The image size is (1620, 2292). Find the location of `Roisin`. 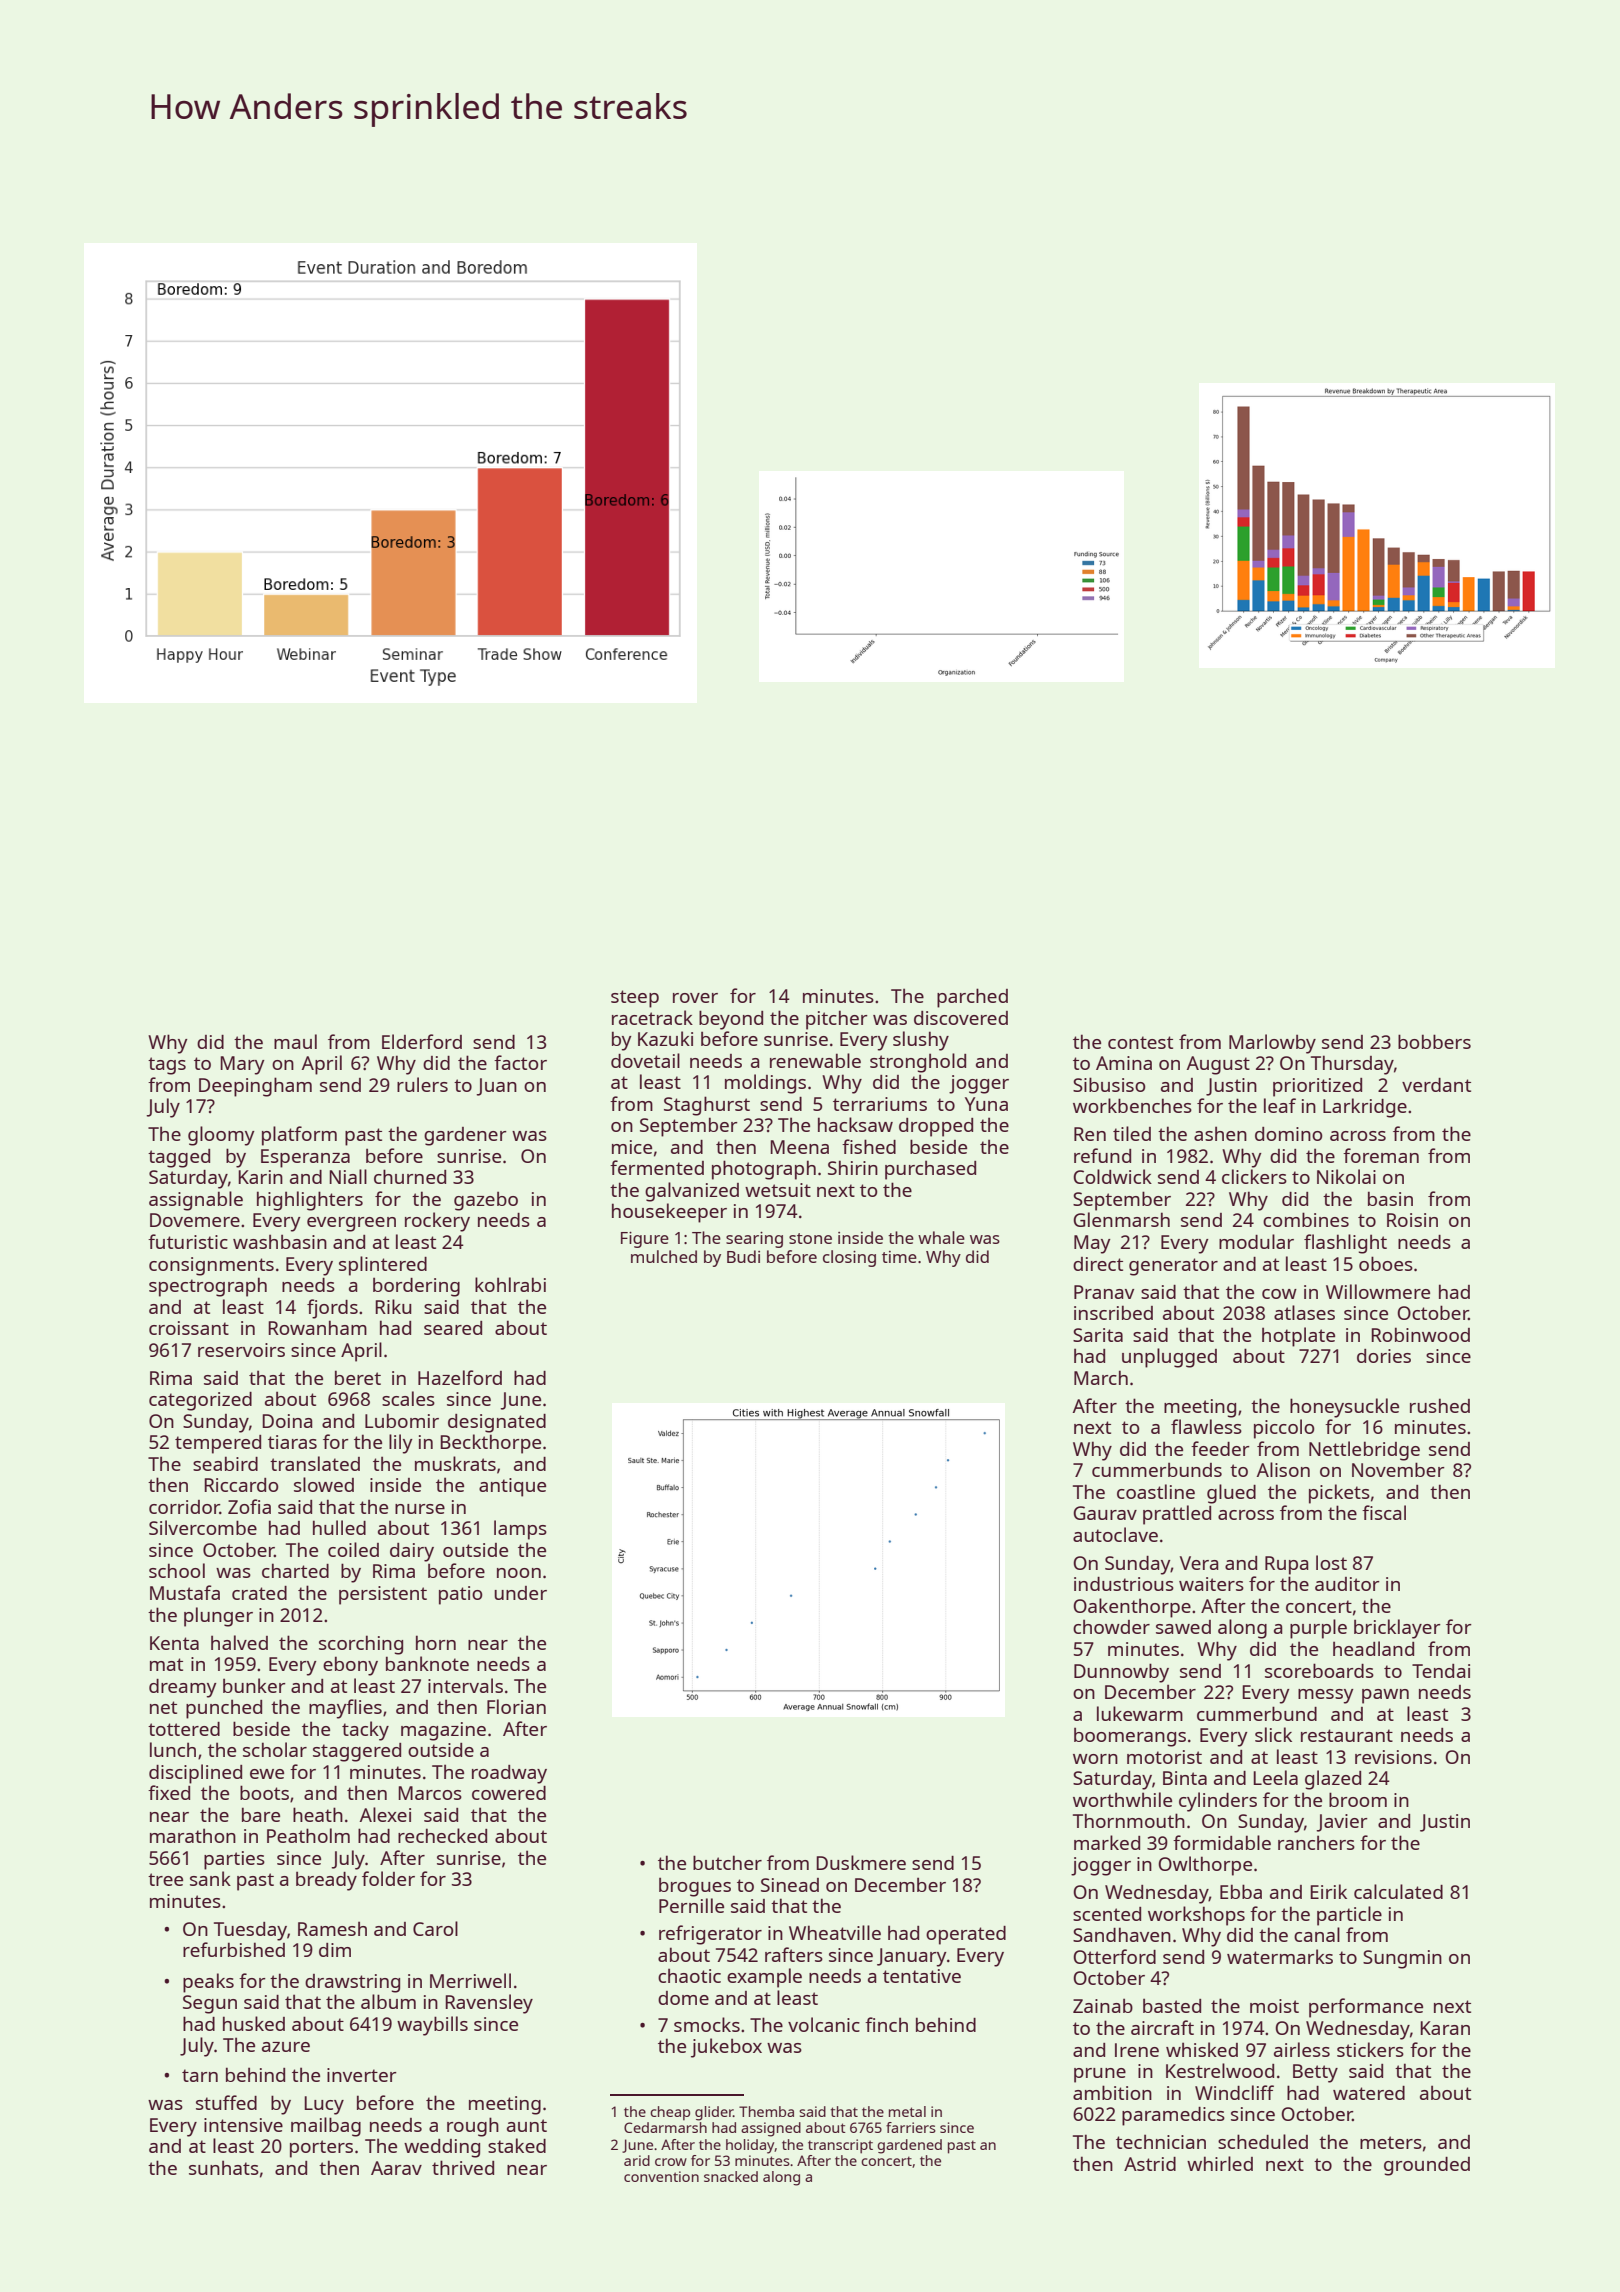

Roisin is located at coordinates (1412, 1220).
